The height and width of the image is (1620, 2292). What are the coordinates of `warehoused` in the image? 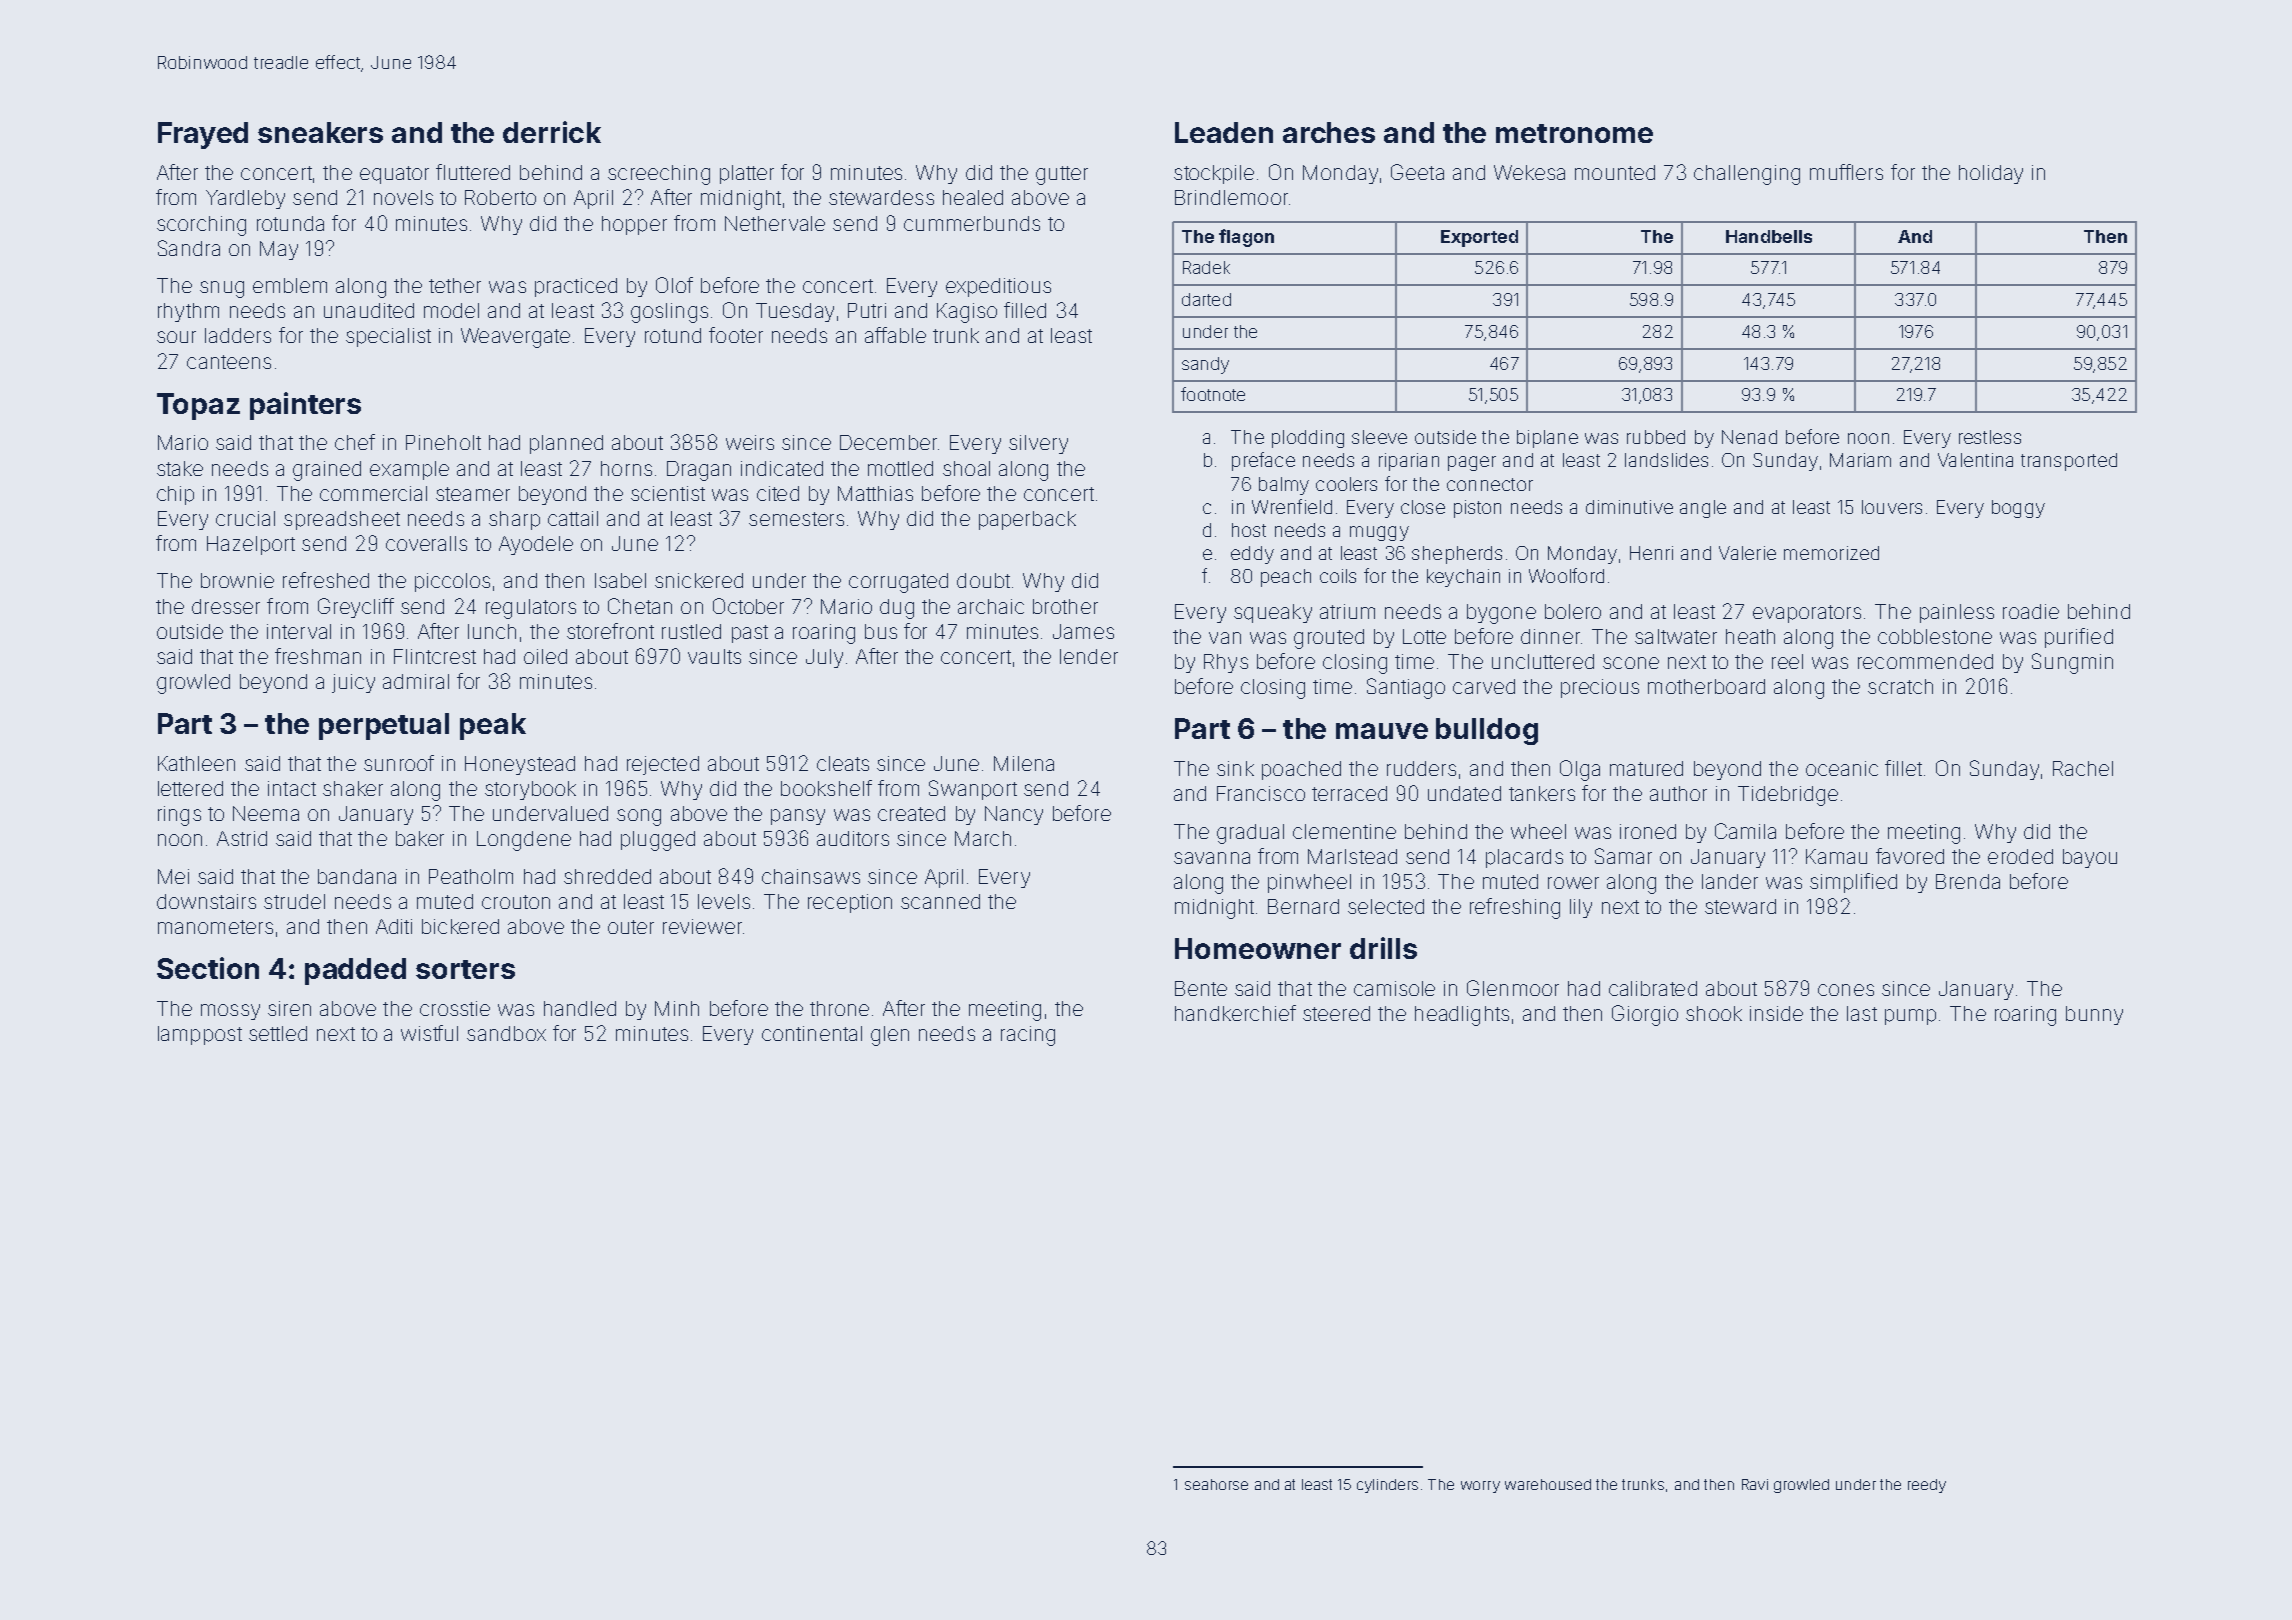 It's located at (1548, 1484).
